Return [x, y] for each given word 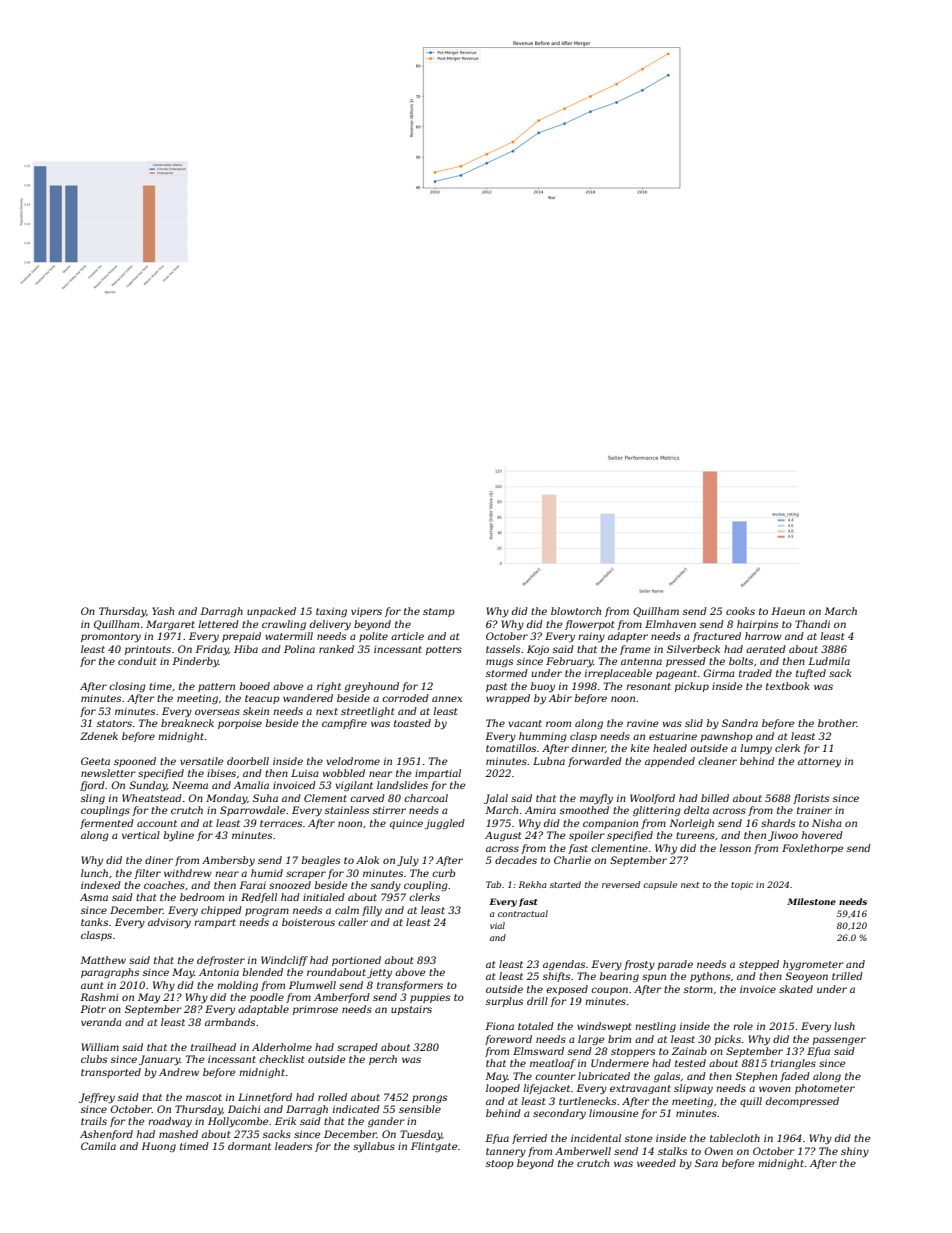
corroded [405, 698]
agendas [564, 965]
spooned [135, 762]
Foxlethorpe [812, 849]
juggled [445, 824]
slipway [693, 1089]
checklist [281, 1059]
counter [555, 1076]
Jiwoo [783, 836]
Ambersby [228, 861]
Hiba [246, 649]
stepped [759, 965]
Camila [98, 1146]
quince [406, 824]
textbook [788, 686]
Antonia [219, 972]
